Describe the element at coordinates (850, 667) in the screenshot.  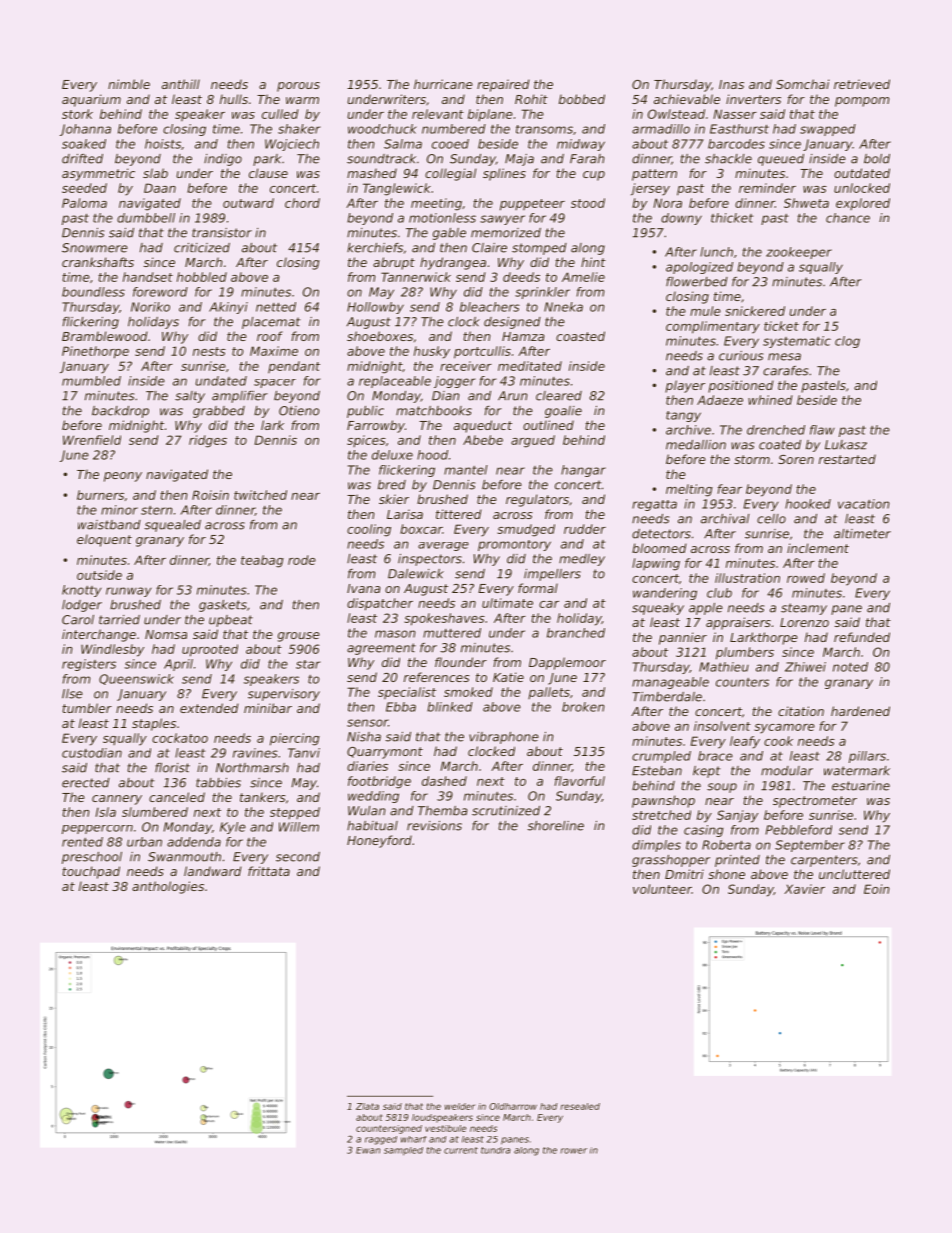
I see `noted` at that location.
